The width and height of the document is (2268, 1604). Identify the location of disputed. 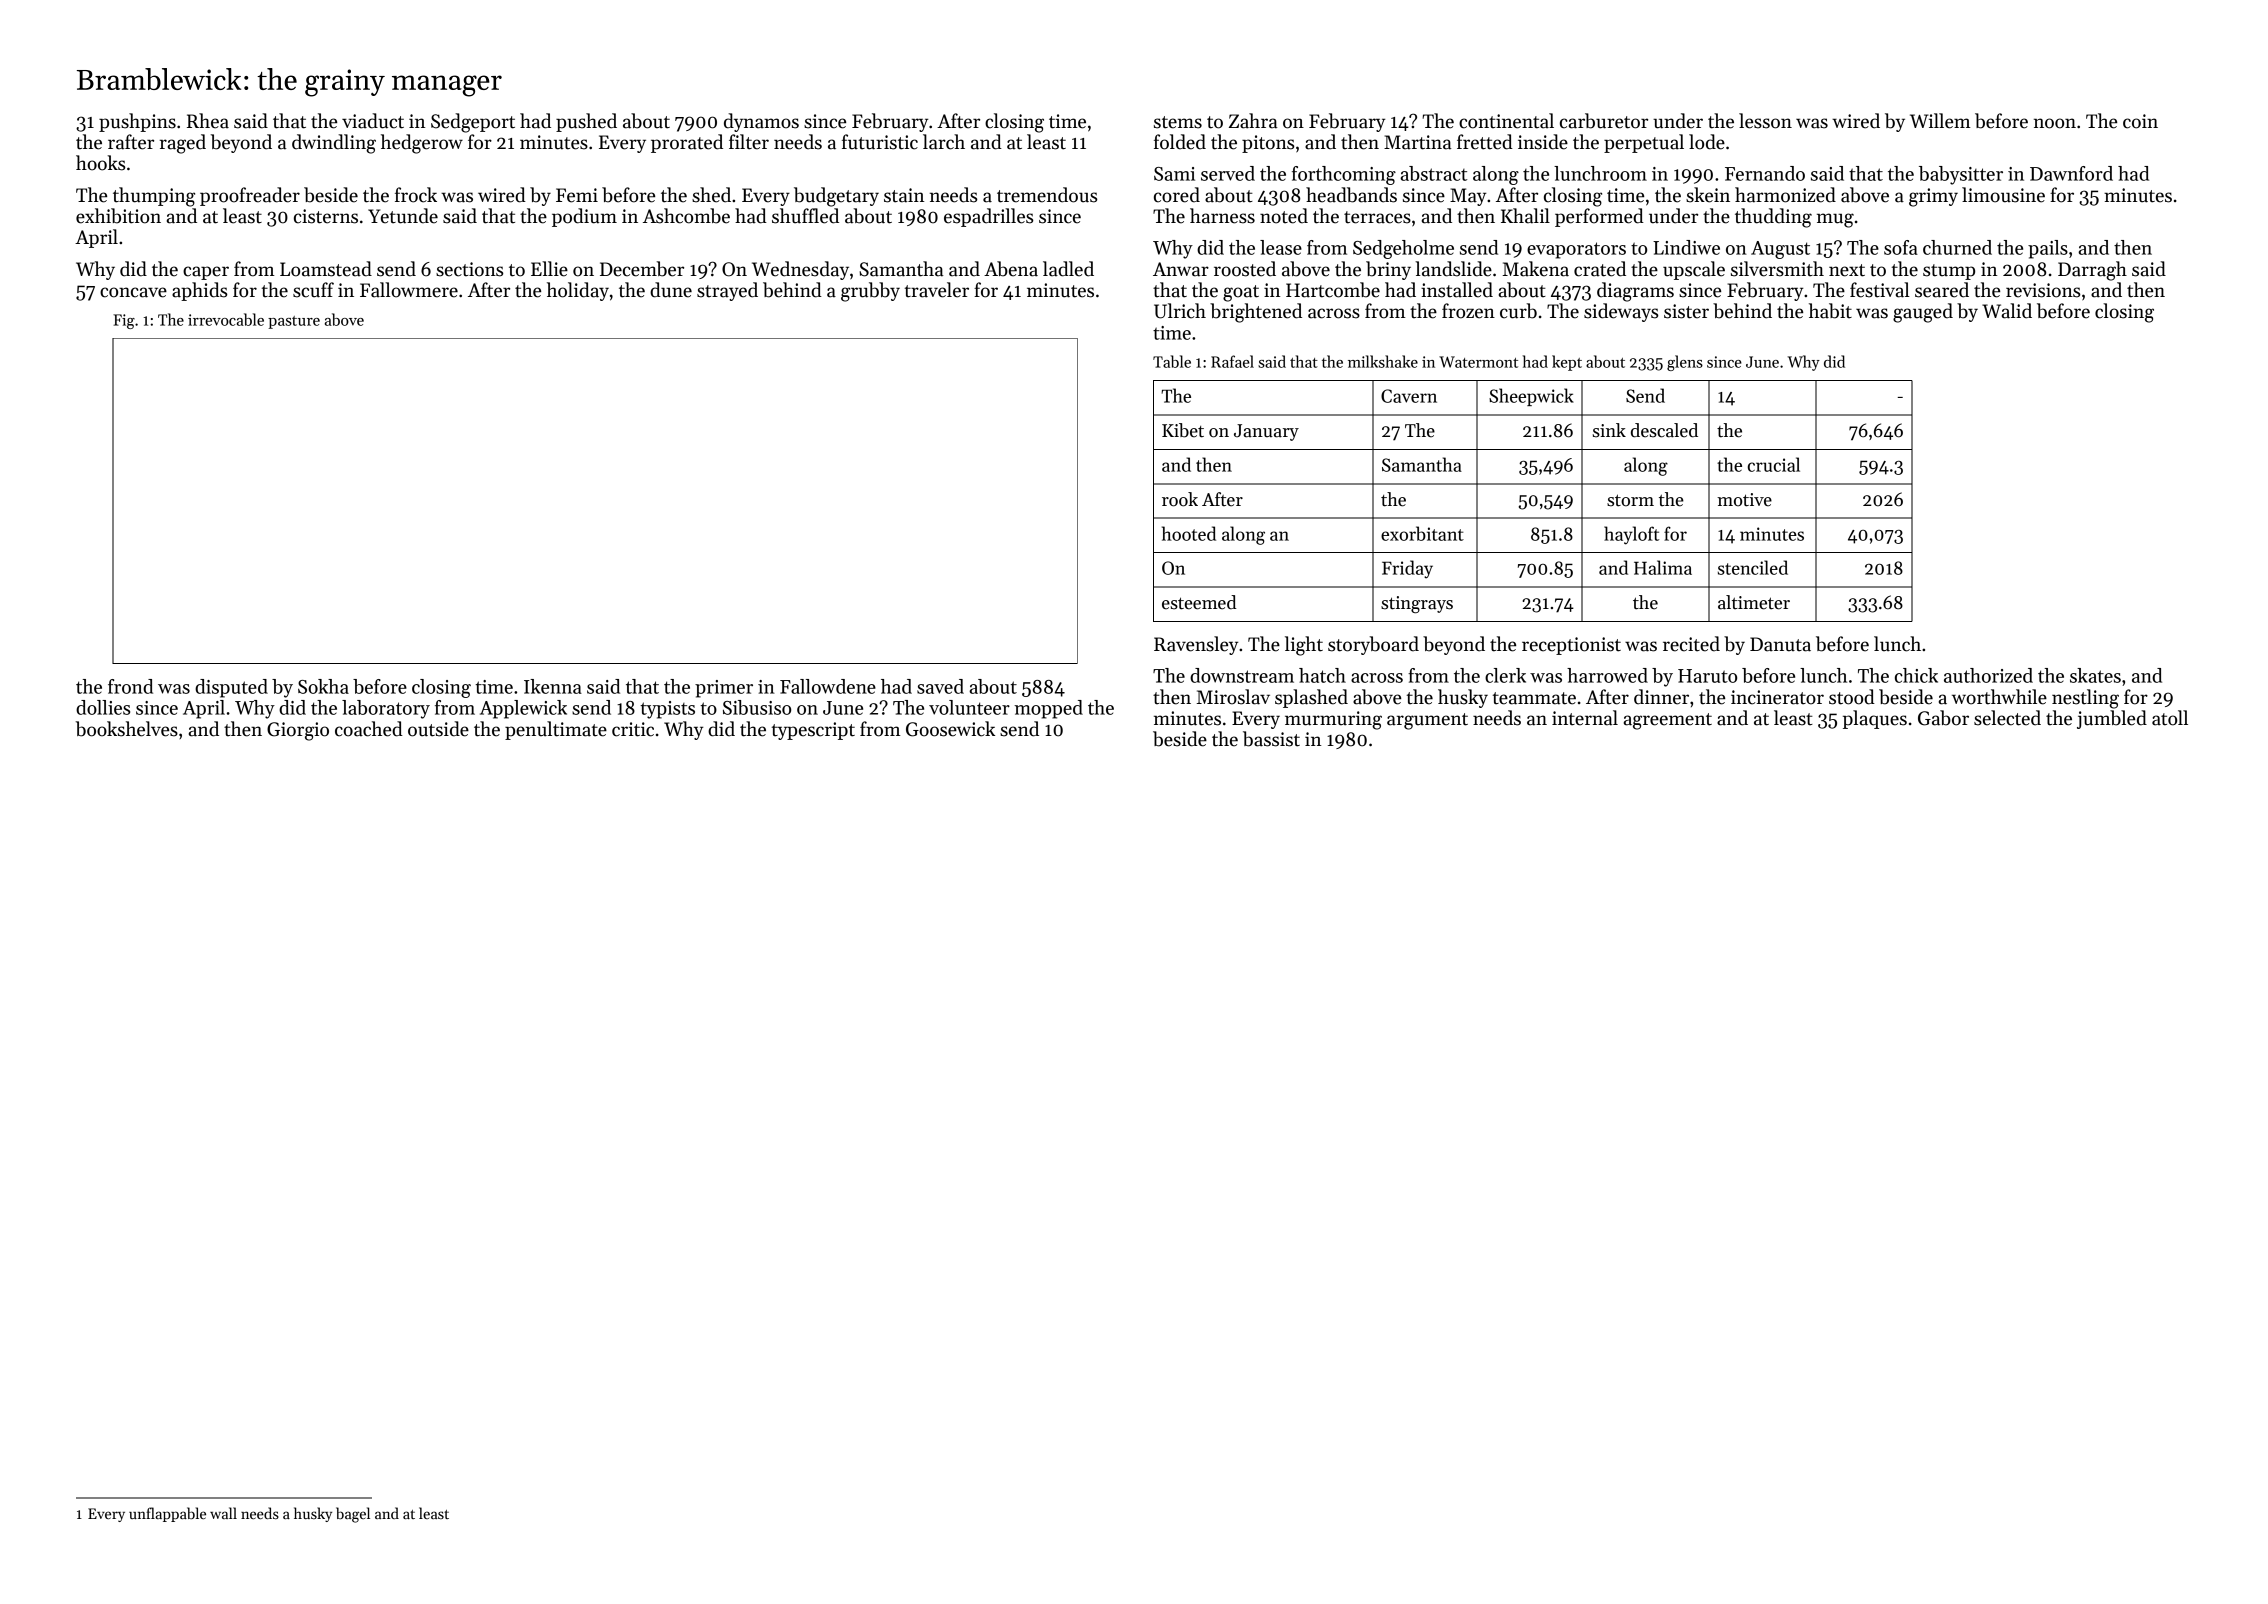
(231, 688).
